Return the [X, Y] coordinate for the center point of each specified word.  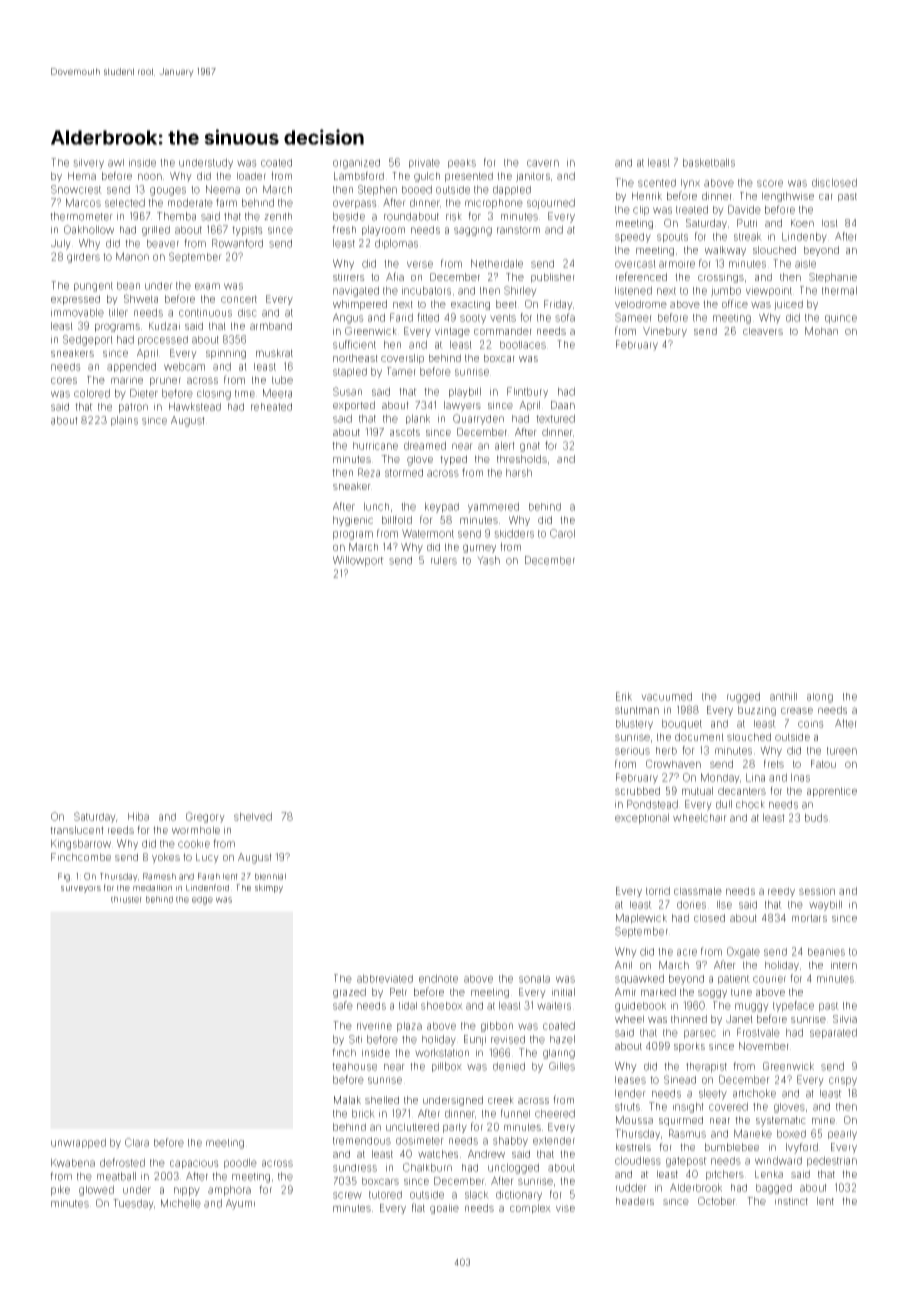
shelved [253, 816]
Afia [395, 276]
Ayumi [240, 1204]
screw [347, 1195]
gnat [530, 447]
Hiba [138, 816]
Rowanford [237, 243]
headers [635, 1201]
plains [124, 421]
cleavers [763, 331]
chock [750, 804]
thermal [839, 290]
